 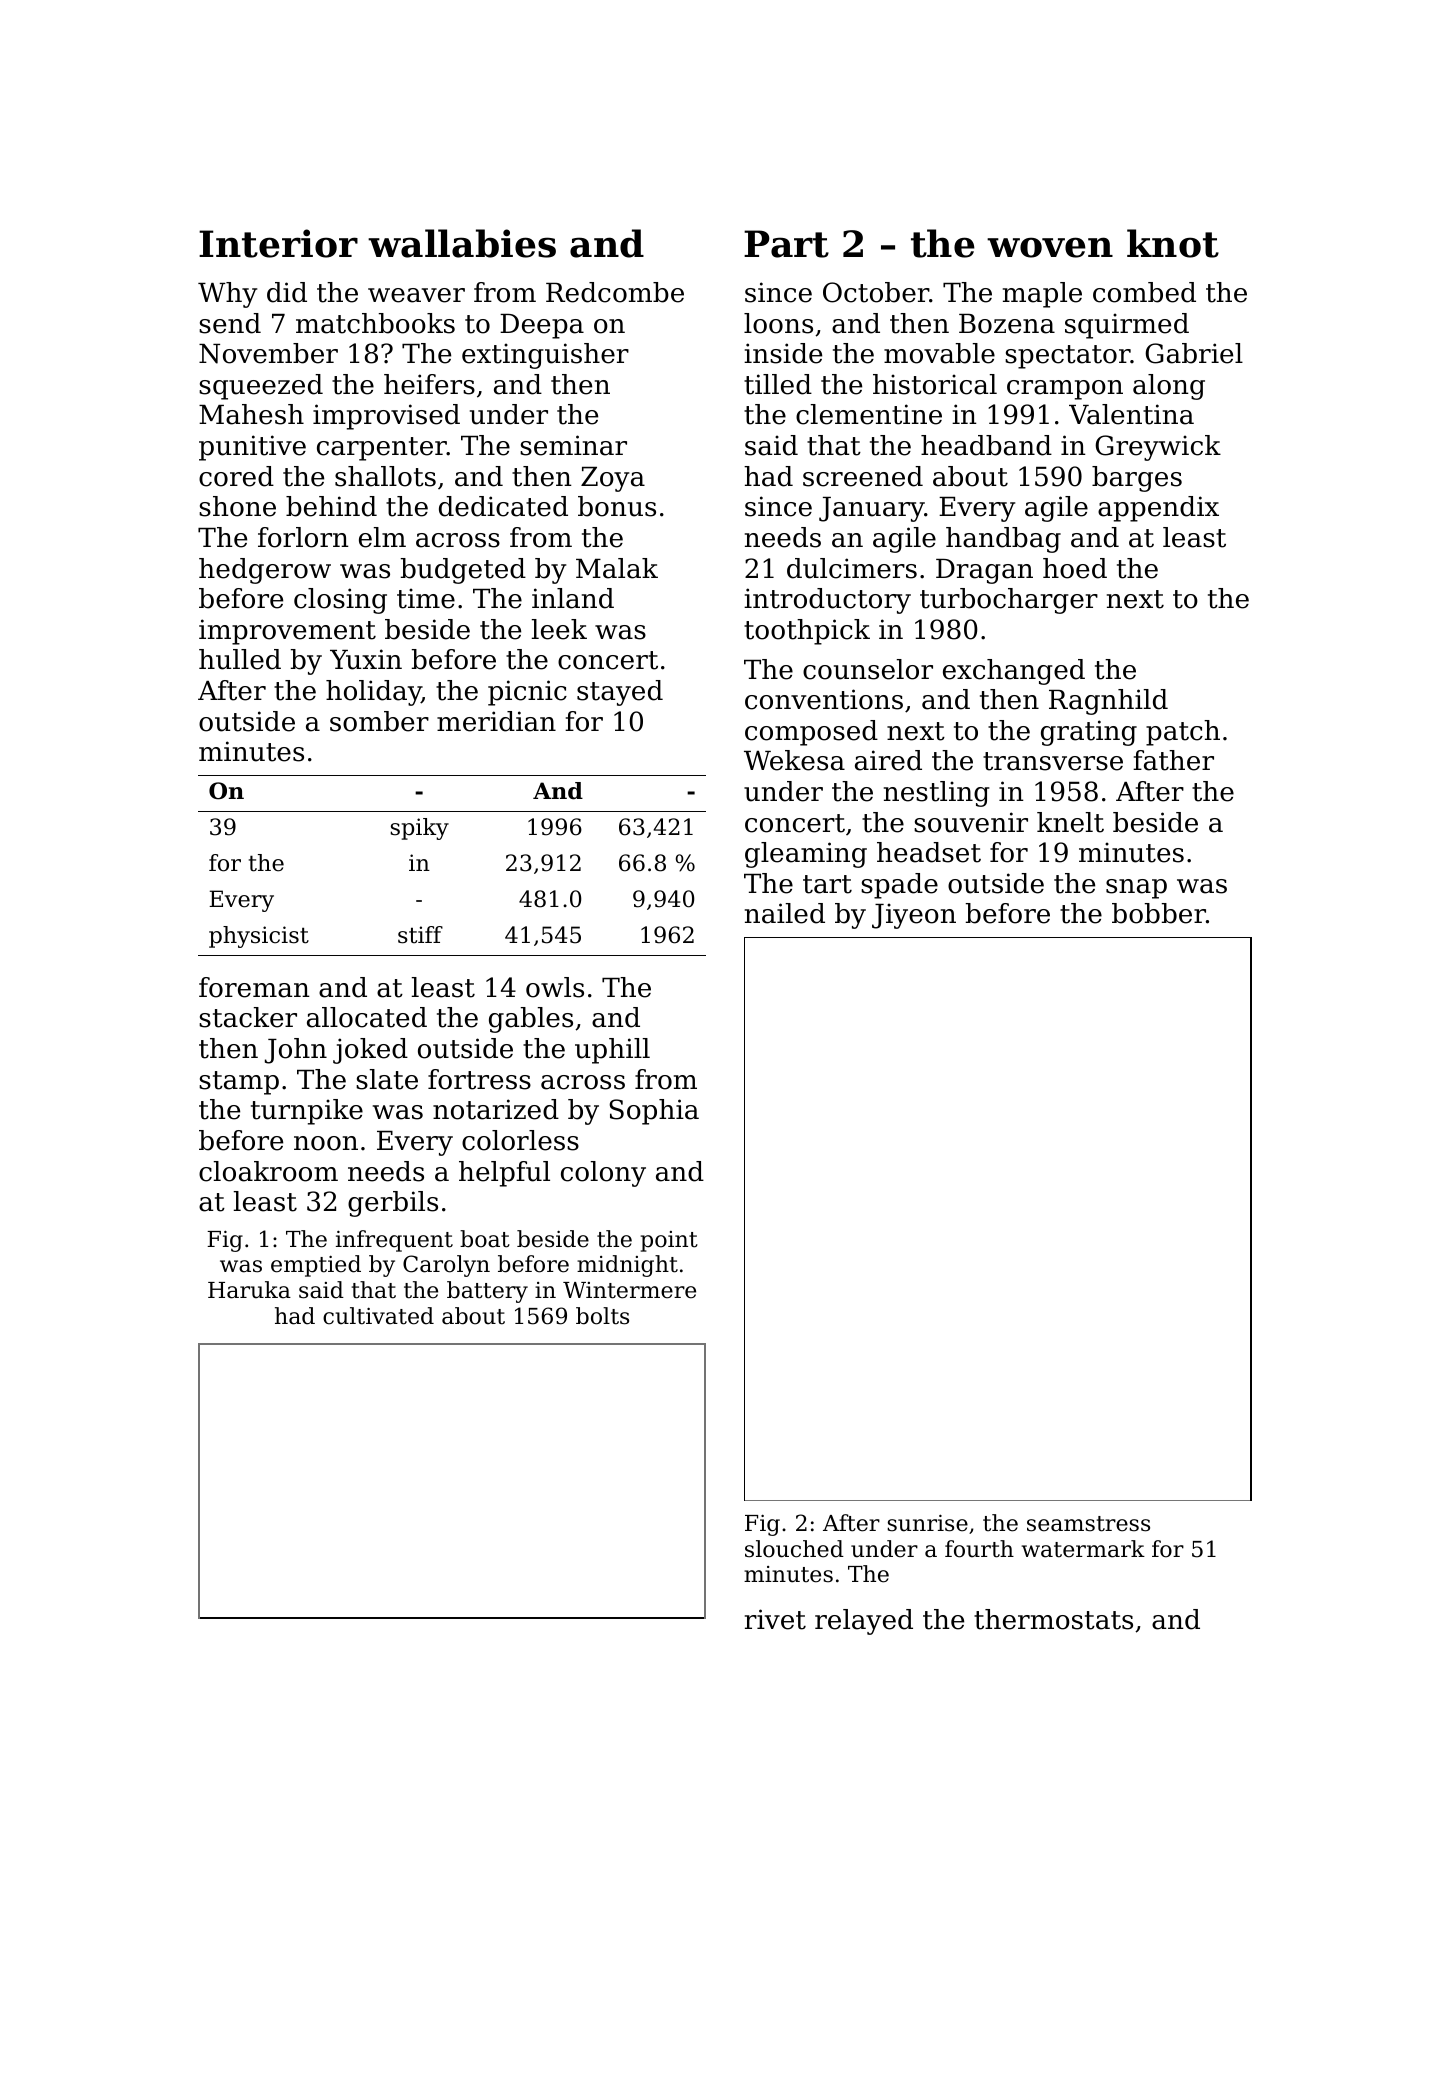 I want to click on thermostats, so click(x=1053, y=1619).
